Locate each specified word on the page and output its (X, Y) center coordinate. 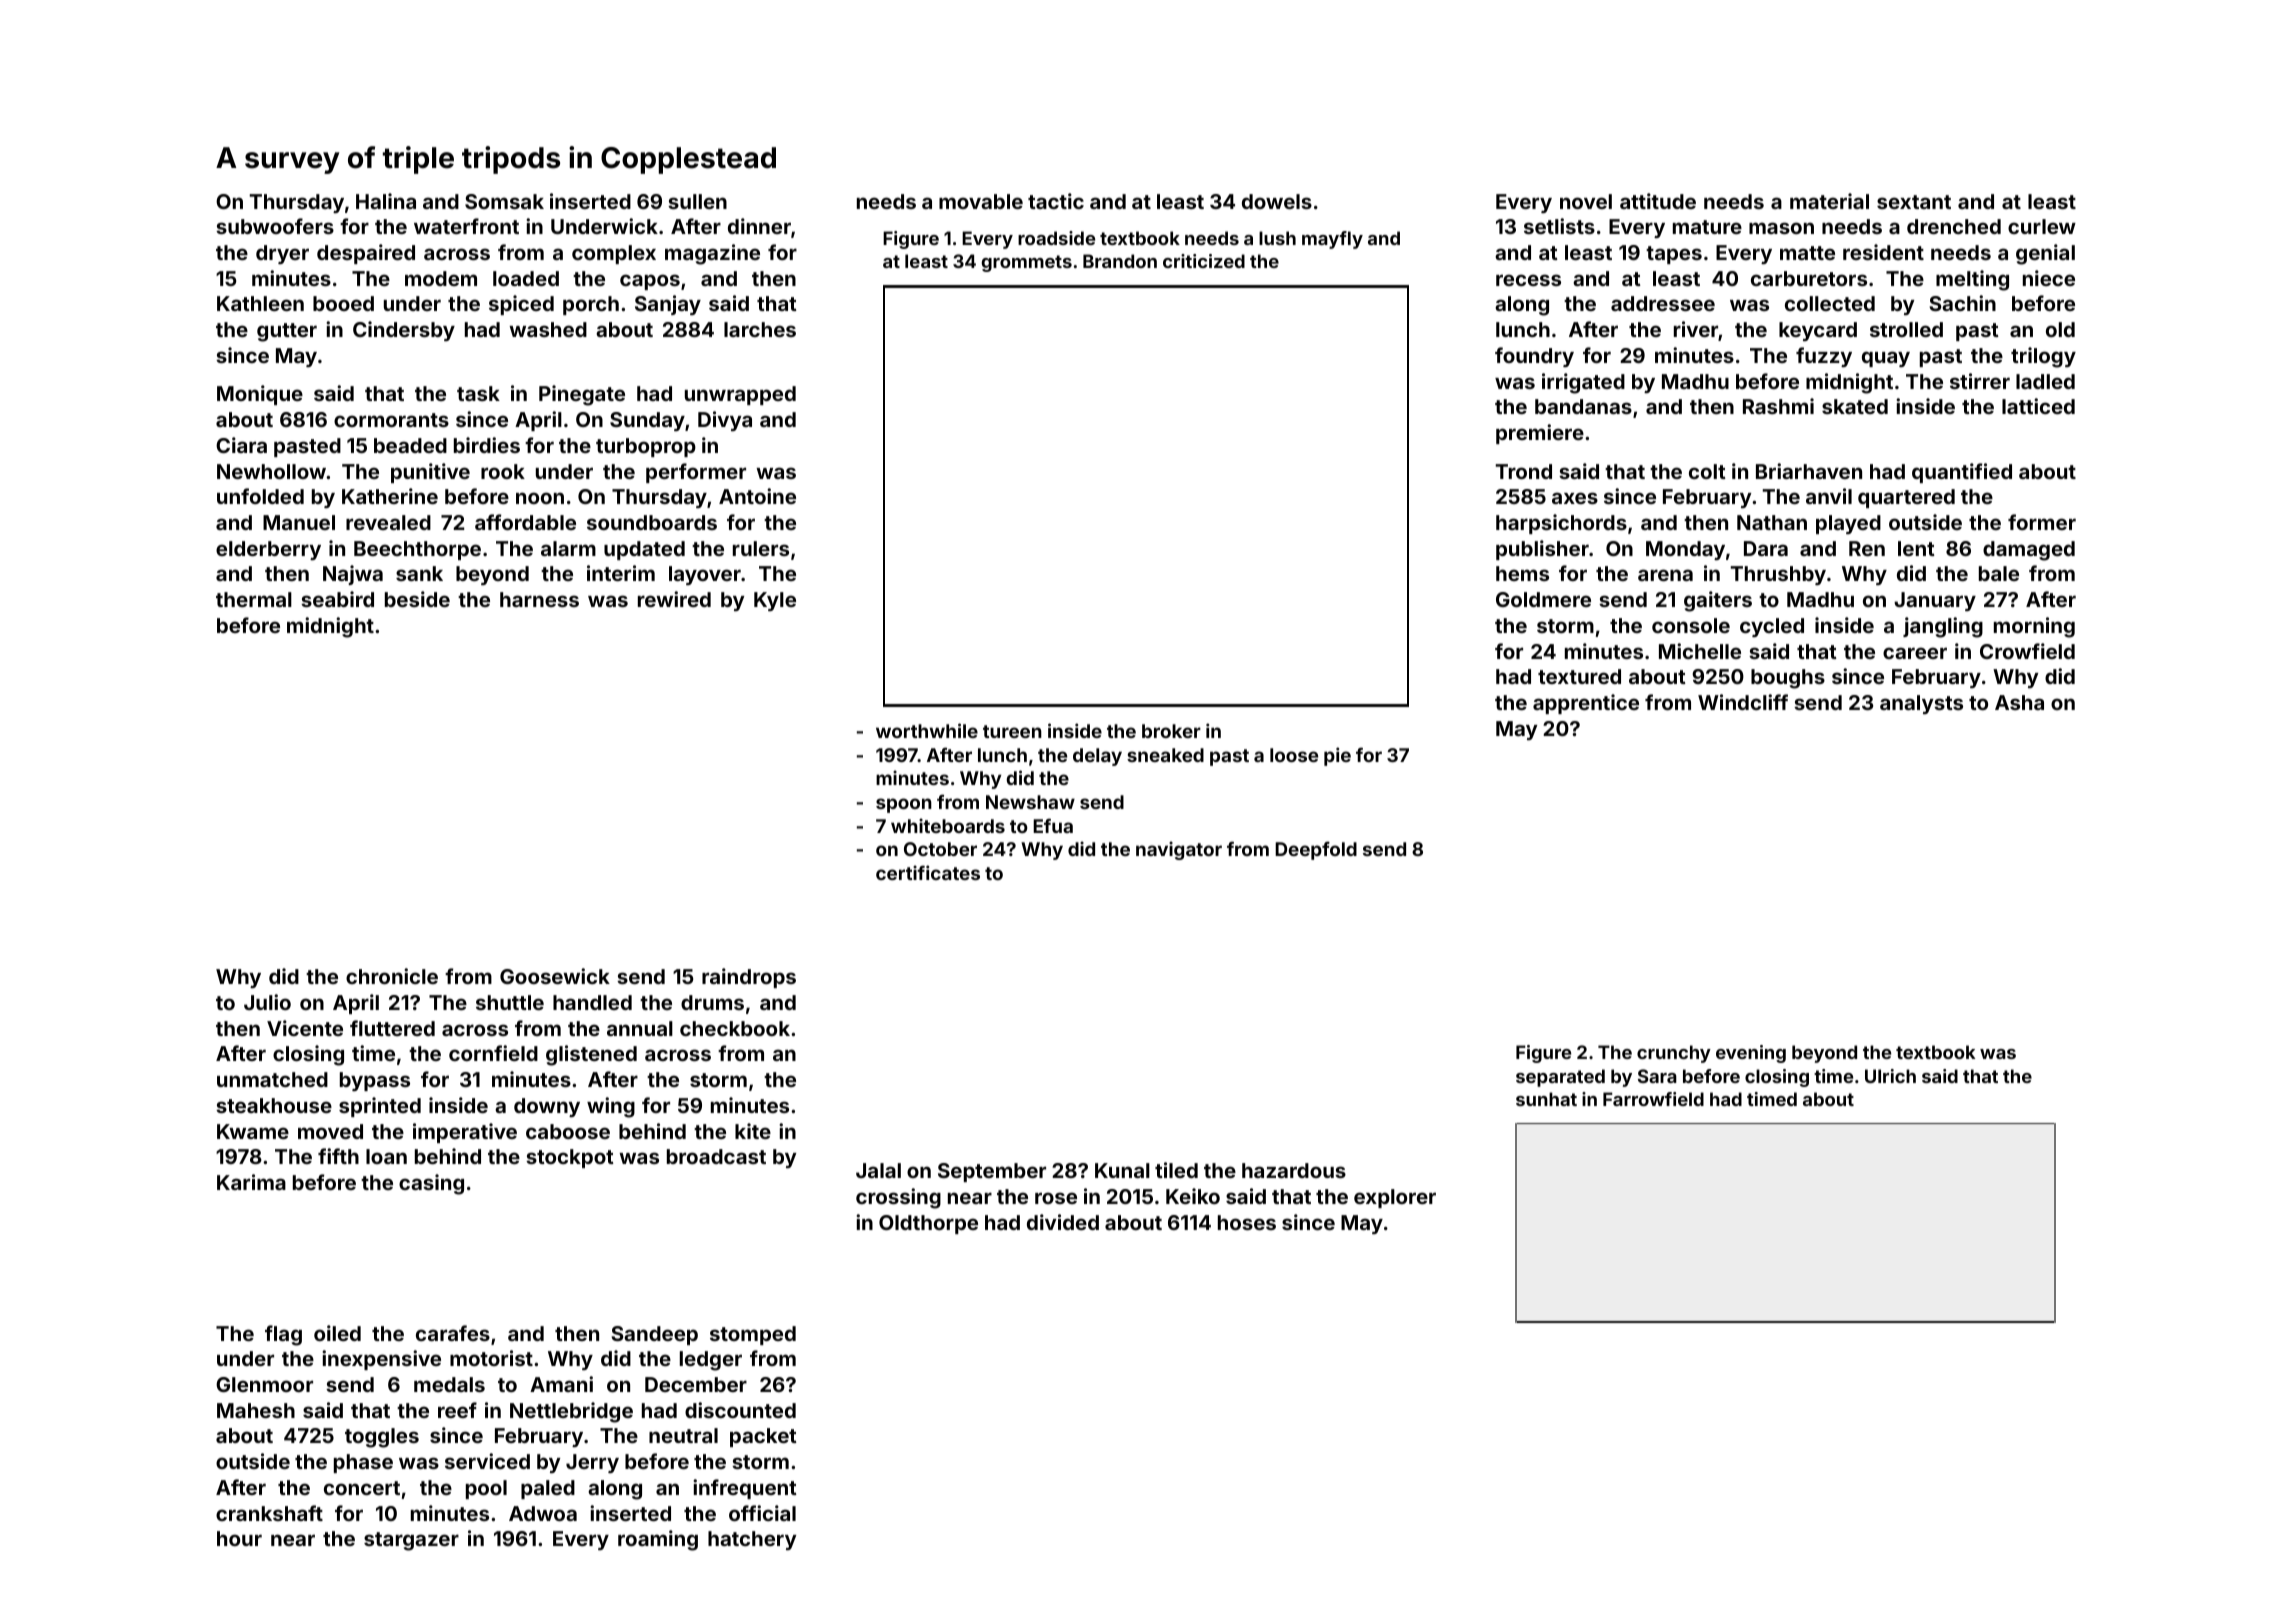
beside (417, 599)
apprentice (1586, 704)
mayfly (1332, 240)
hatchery (752, 1540)
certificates (928, 872)
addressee (1663, 303)
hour (239, 1538)
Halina (386, 201)
